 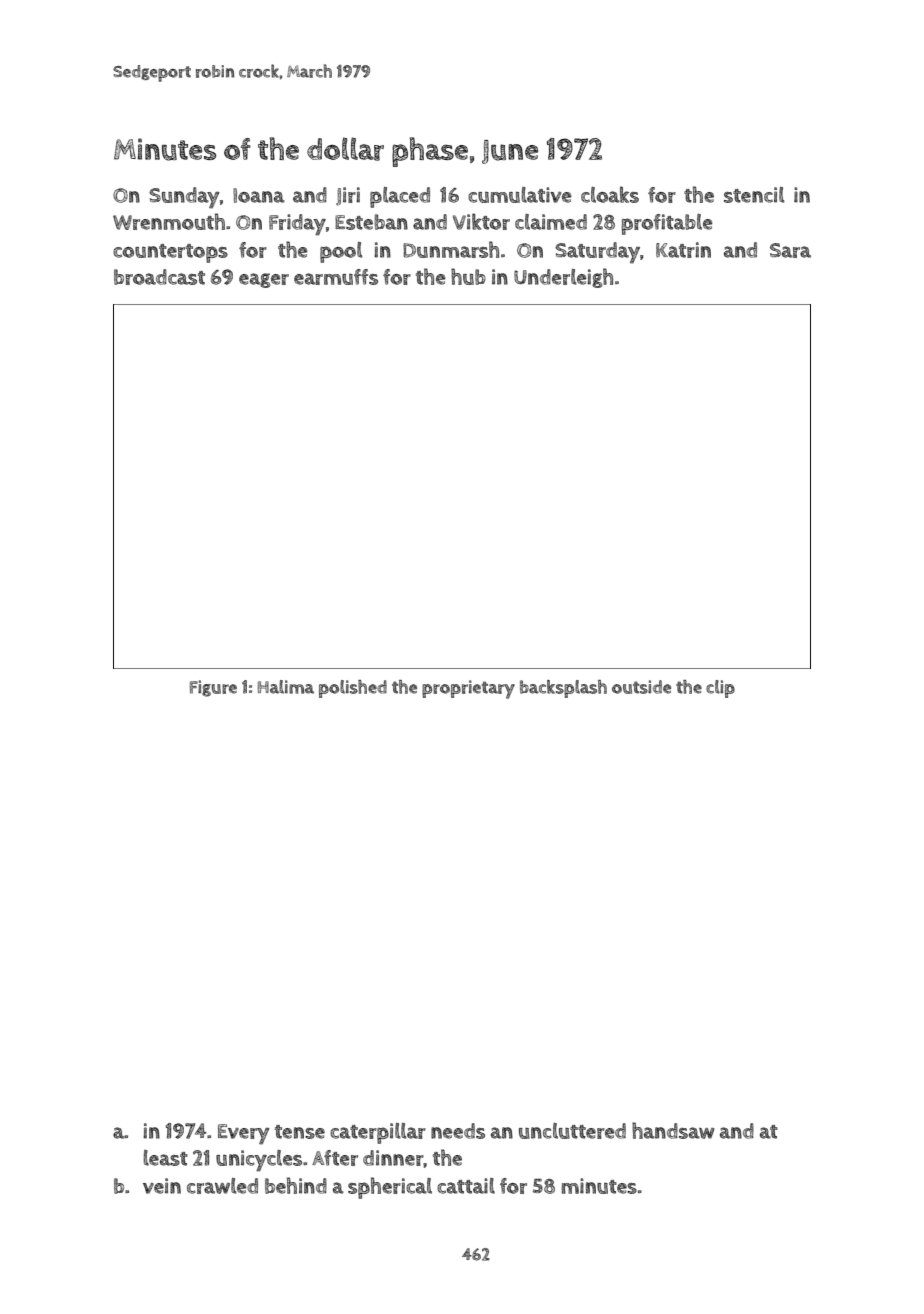 What do you see at coordinates (458, 1131) in the screenshot?
I see `needs` at bounding box center [458, 1131].
